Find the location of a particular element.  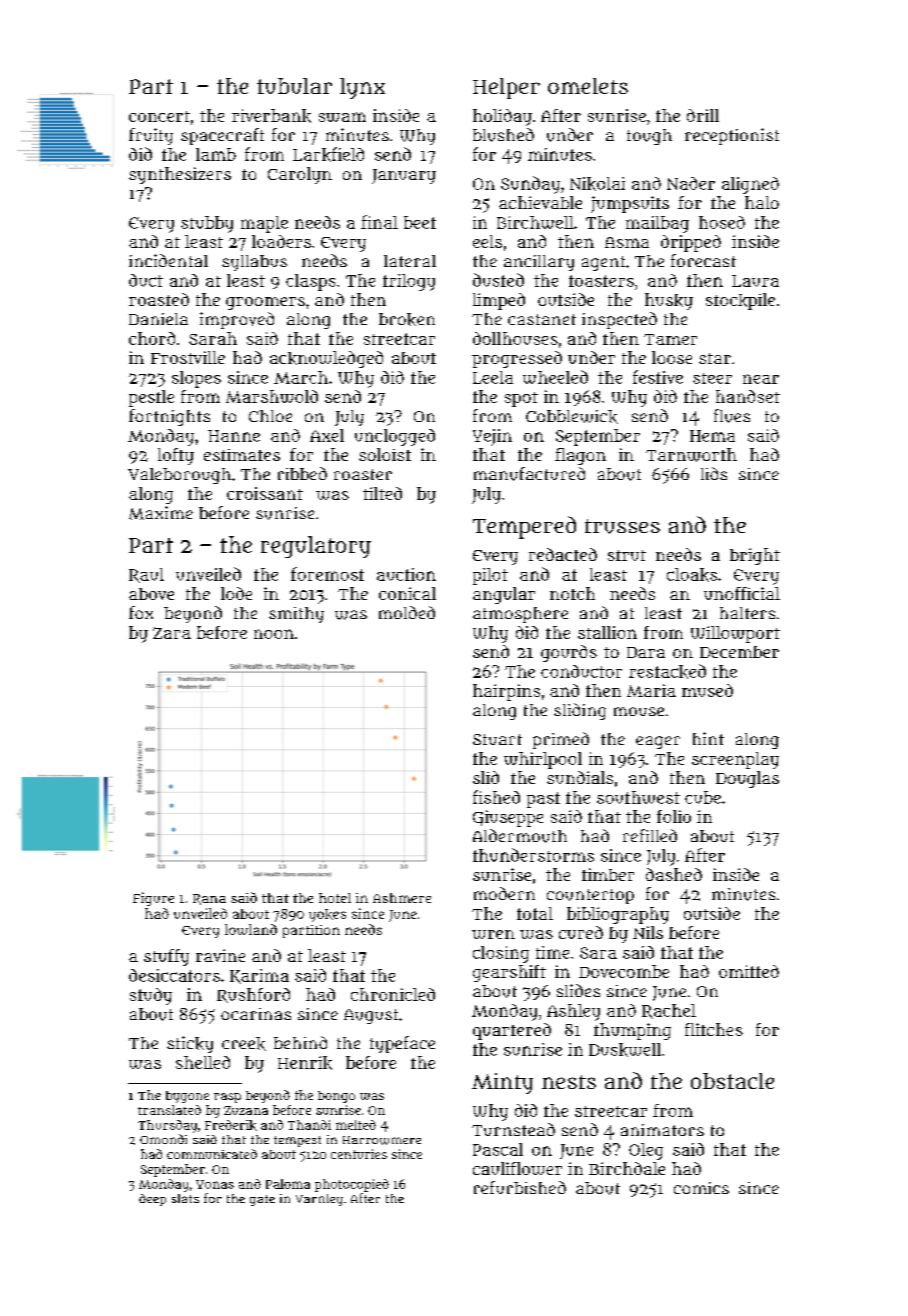

deep is located at coordinates (152, 1200).
